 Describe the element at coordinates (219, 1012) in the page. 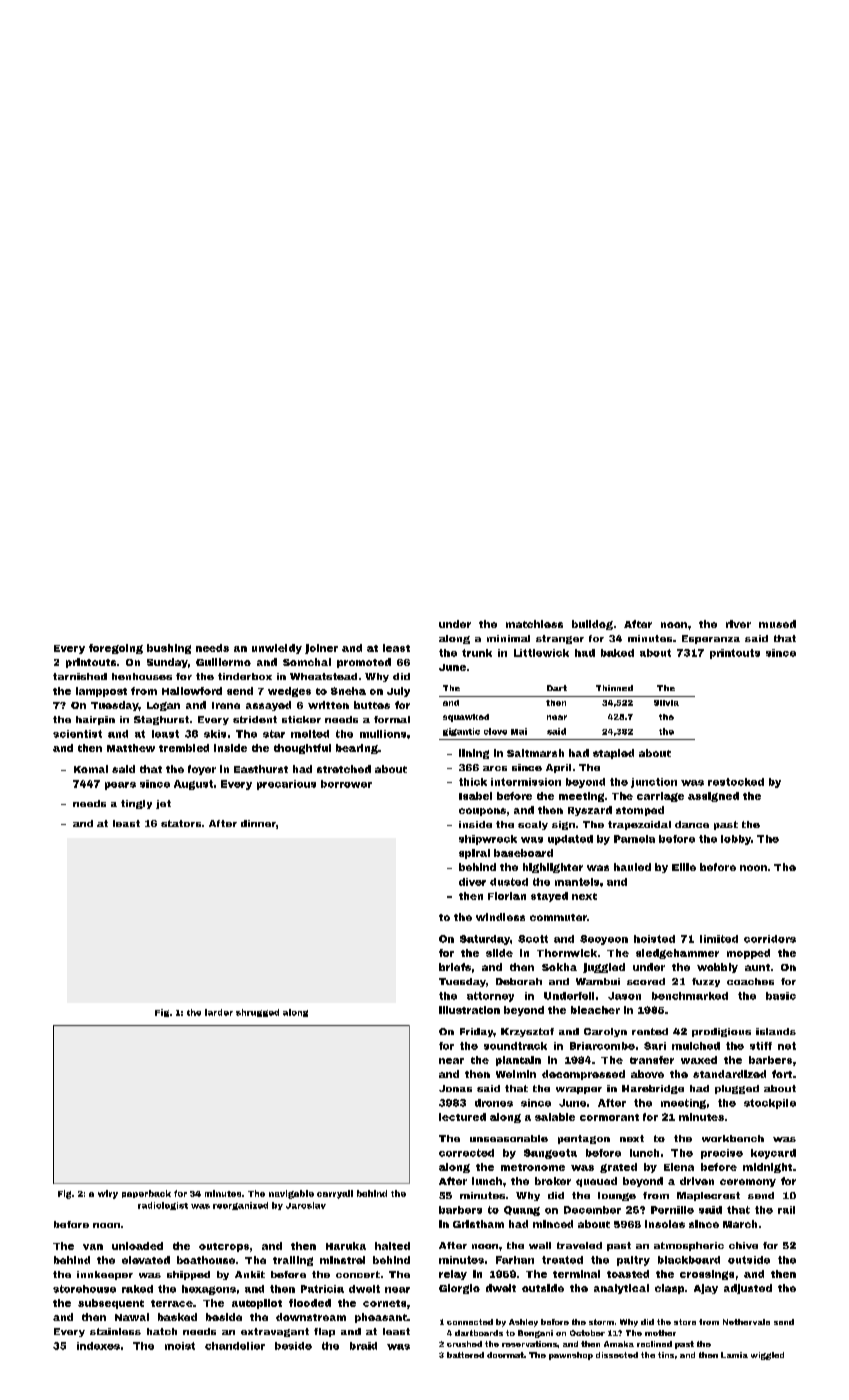

I see `larder` at that location.
